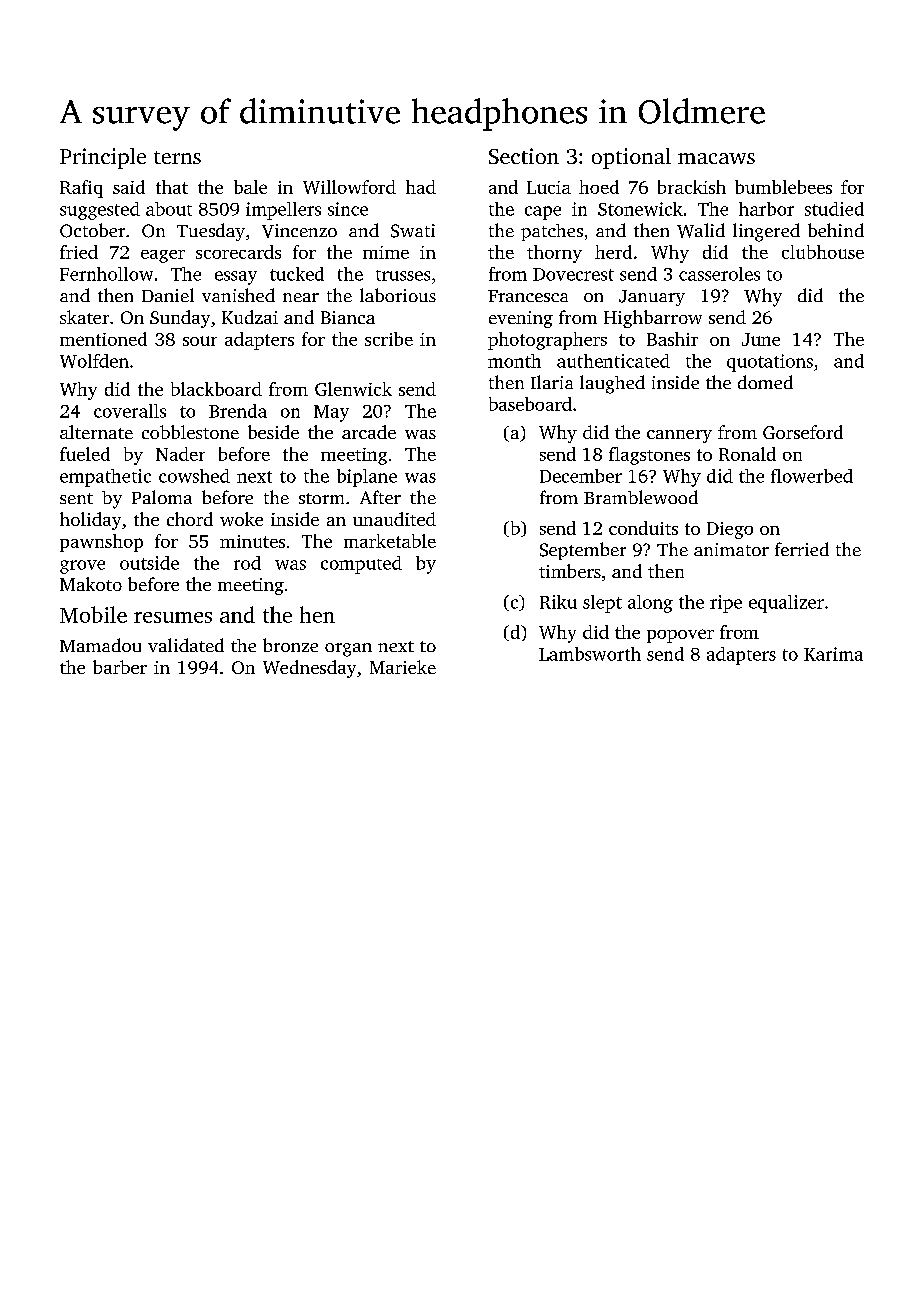  Describe the element at coordinates (180, 454) in the screenshot. I see `Nader` at that location.
